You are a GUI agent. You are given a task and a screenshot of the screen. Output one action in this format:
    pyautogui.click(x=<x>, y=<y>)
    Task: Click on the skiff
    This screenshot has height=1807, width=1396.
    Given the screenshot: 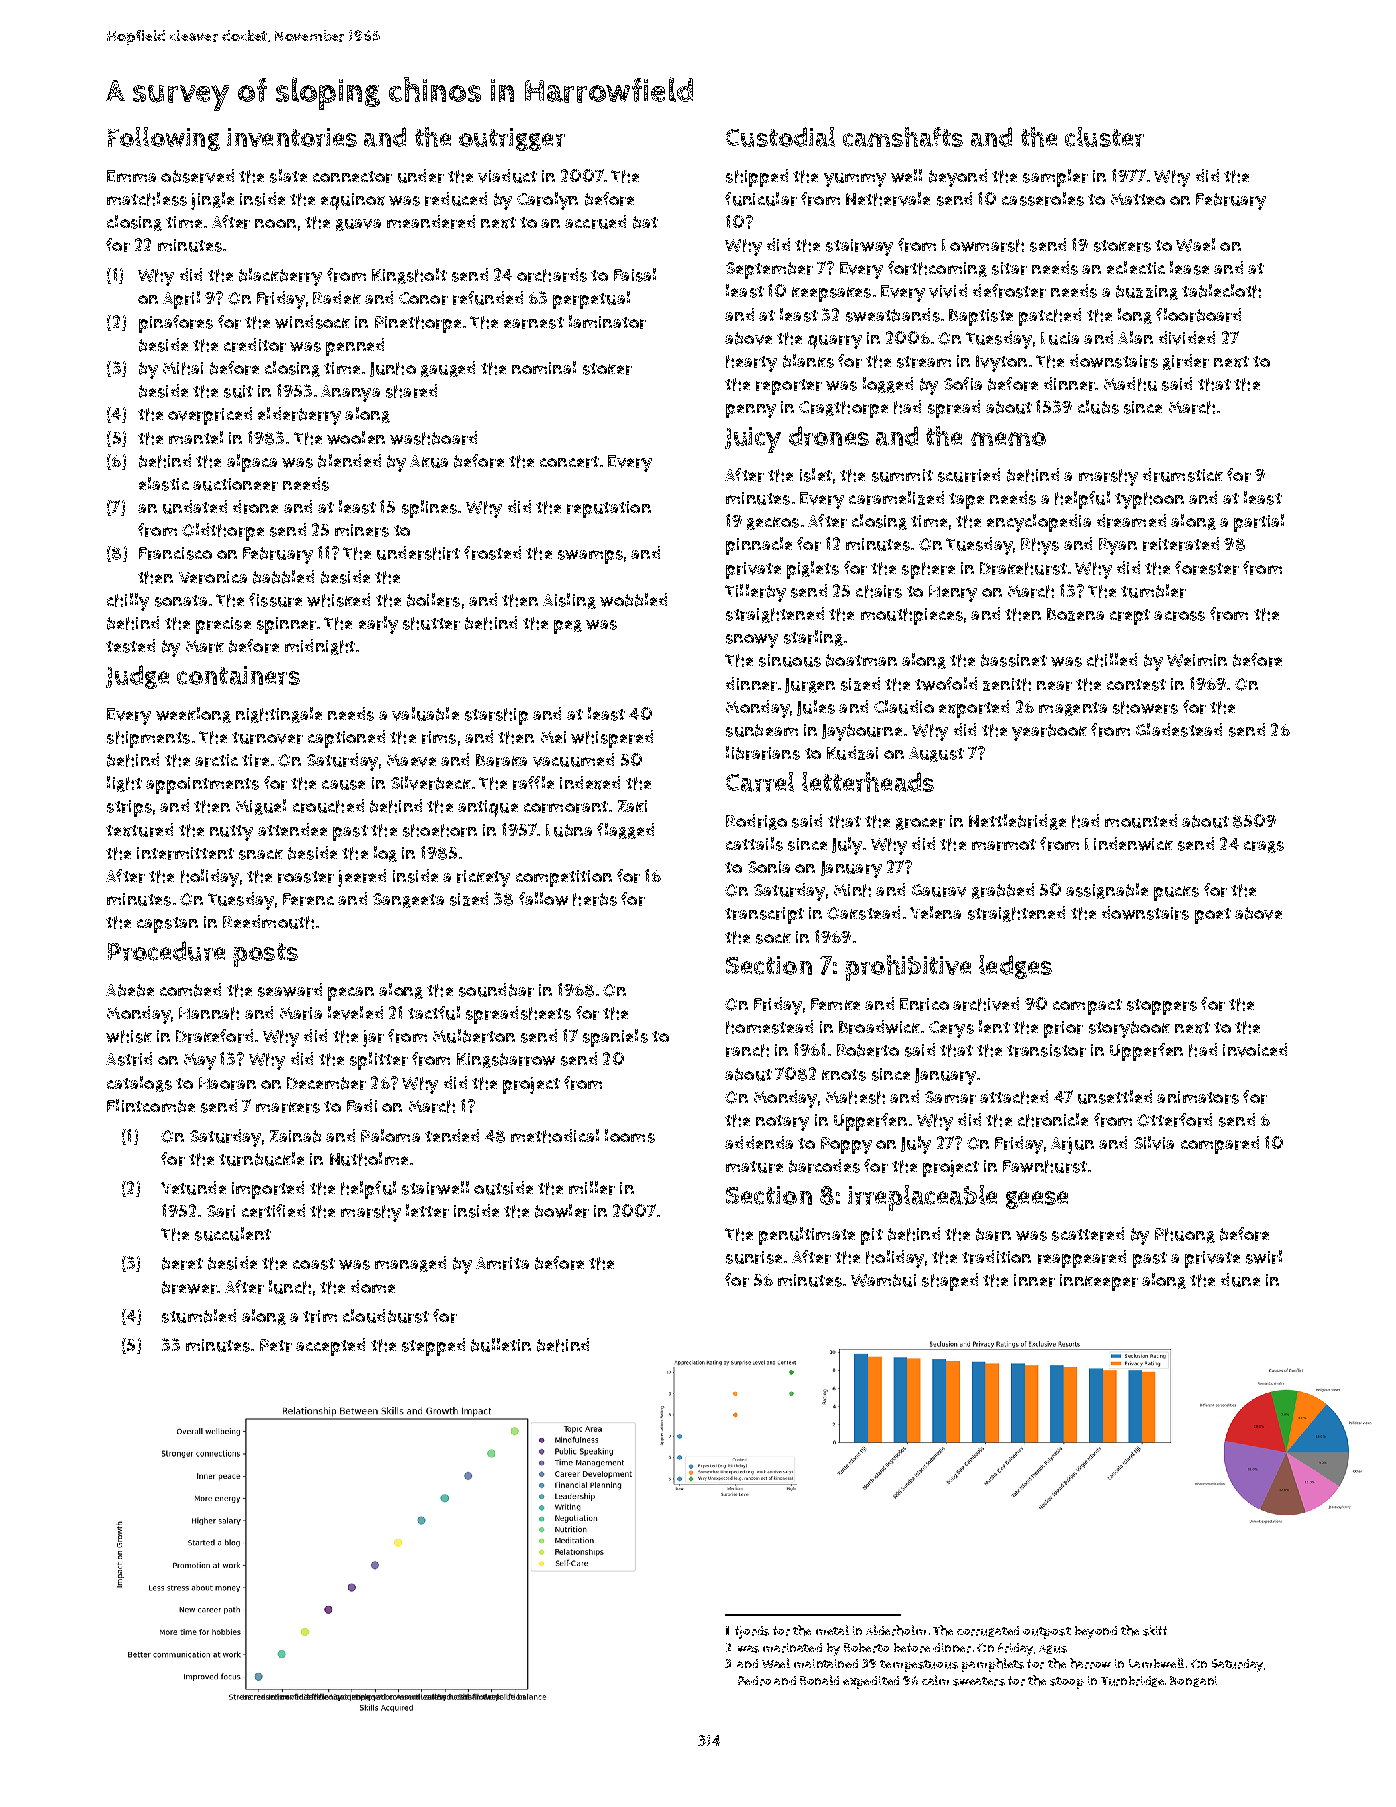 What is the action you would take?
    pyautogui.click(x=1155, y=1630)
